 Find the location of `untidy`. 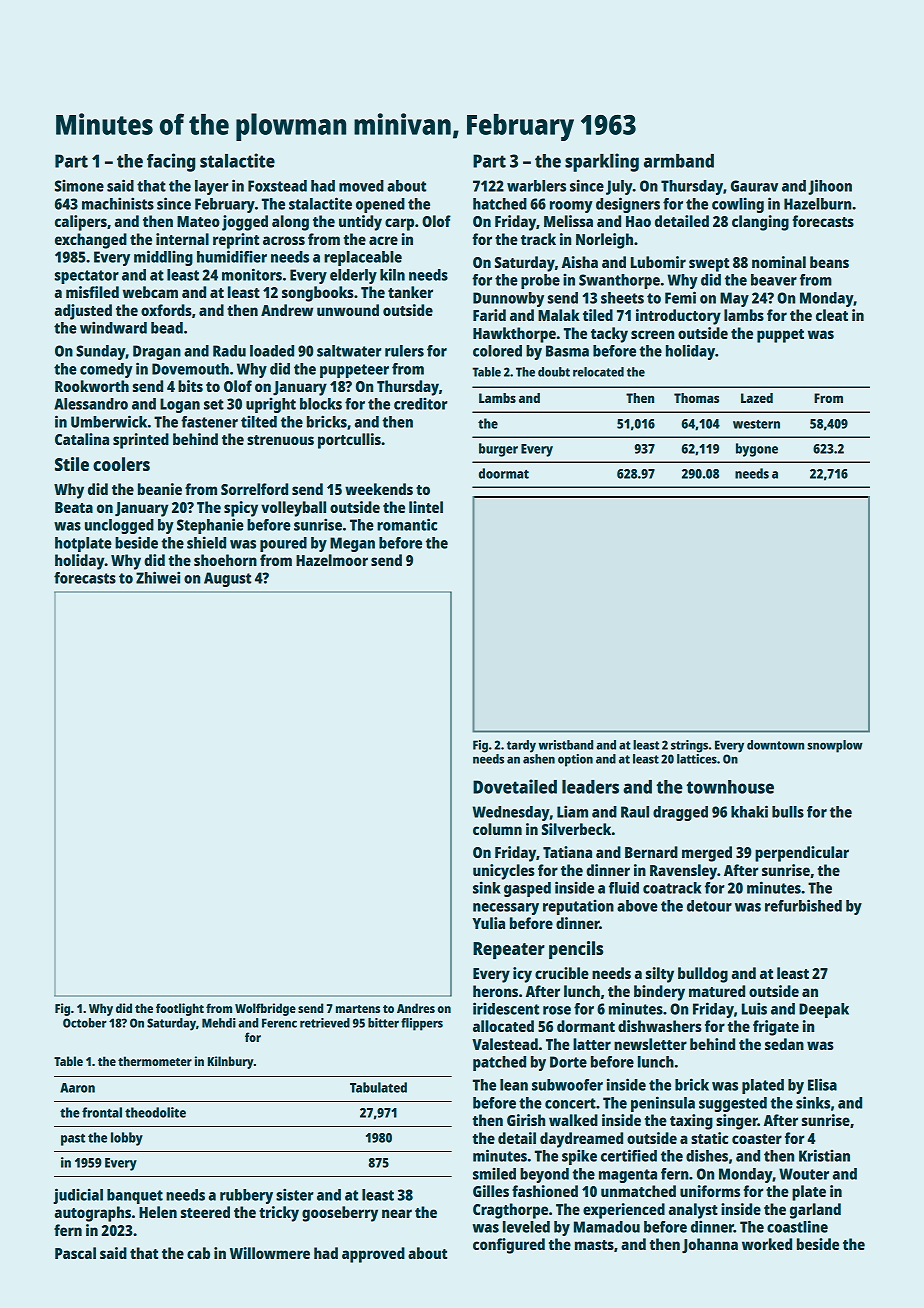

untidy is located at coordinates (360, 223).
